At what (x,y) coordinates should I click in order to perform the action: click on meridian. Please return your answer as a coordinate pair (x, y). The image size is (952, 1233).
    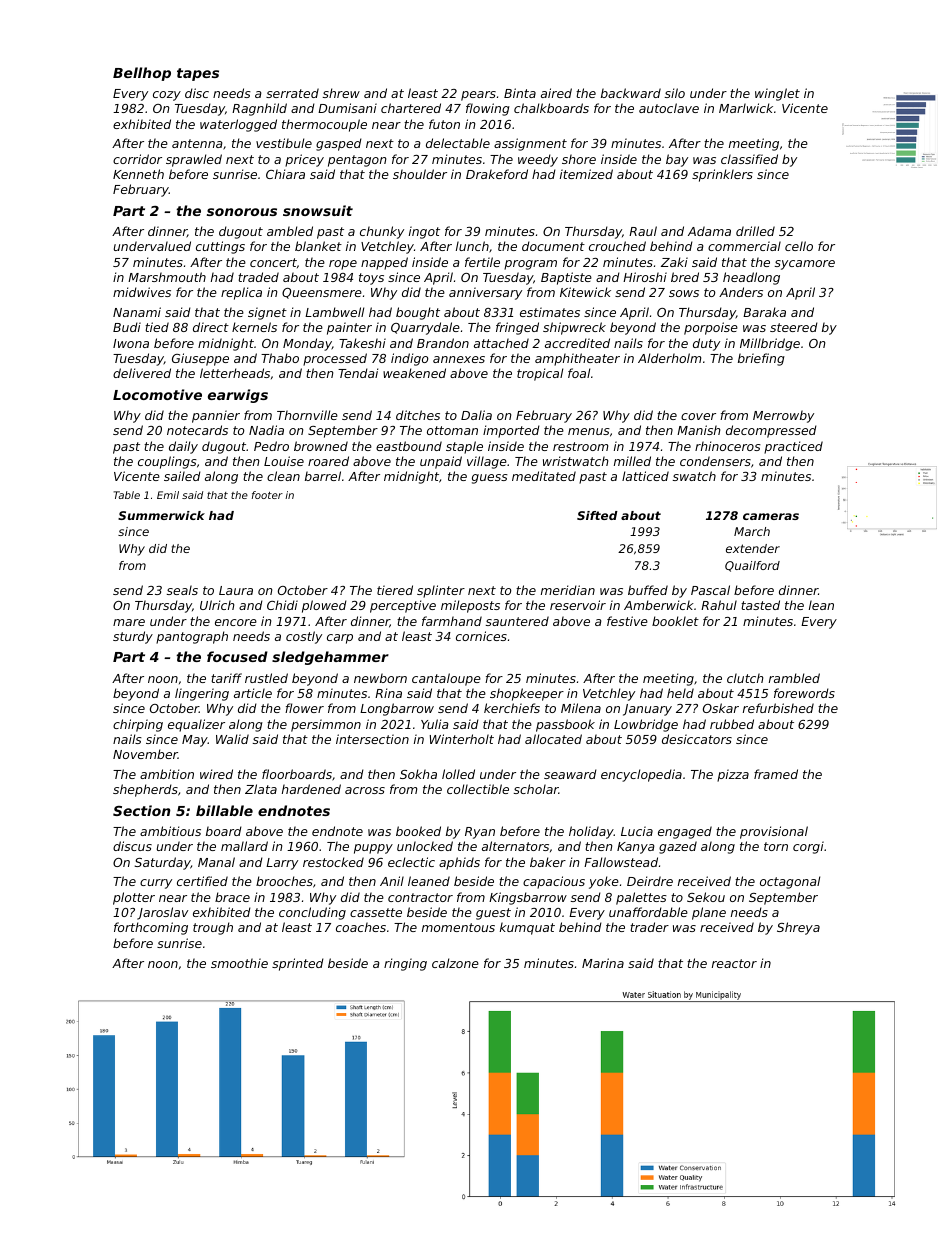
    Looking at the image, I should click on (568, 590).
